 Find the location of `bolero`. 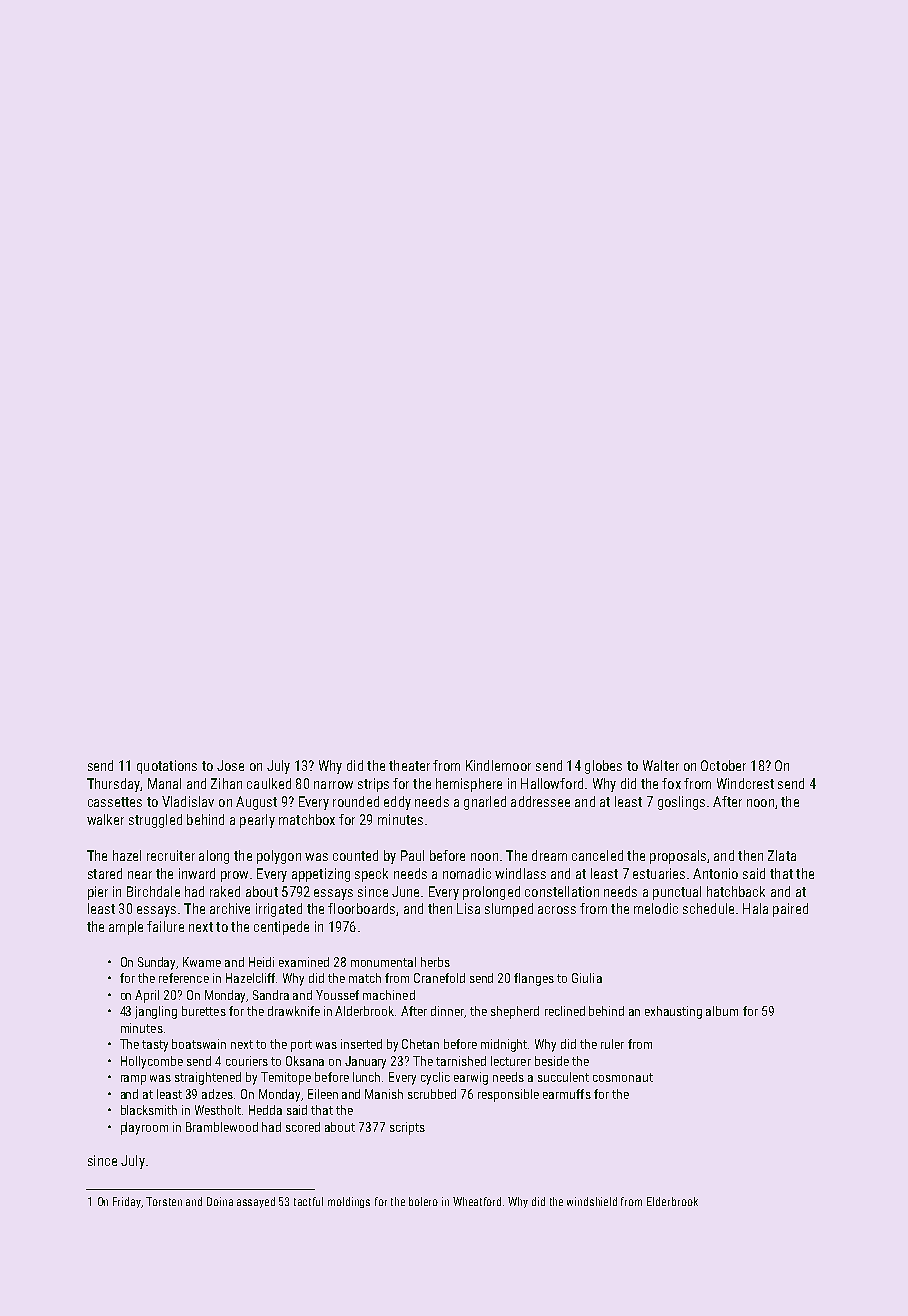

bolero is located at coordinates (423, 1201).
